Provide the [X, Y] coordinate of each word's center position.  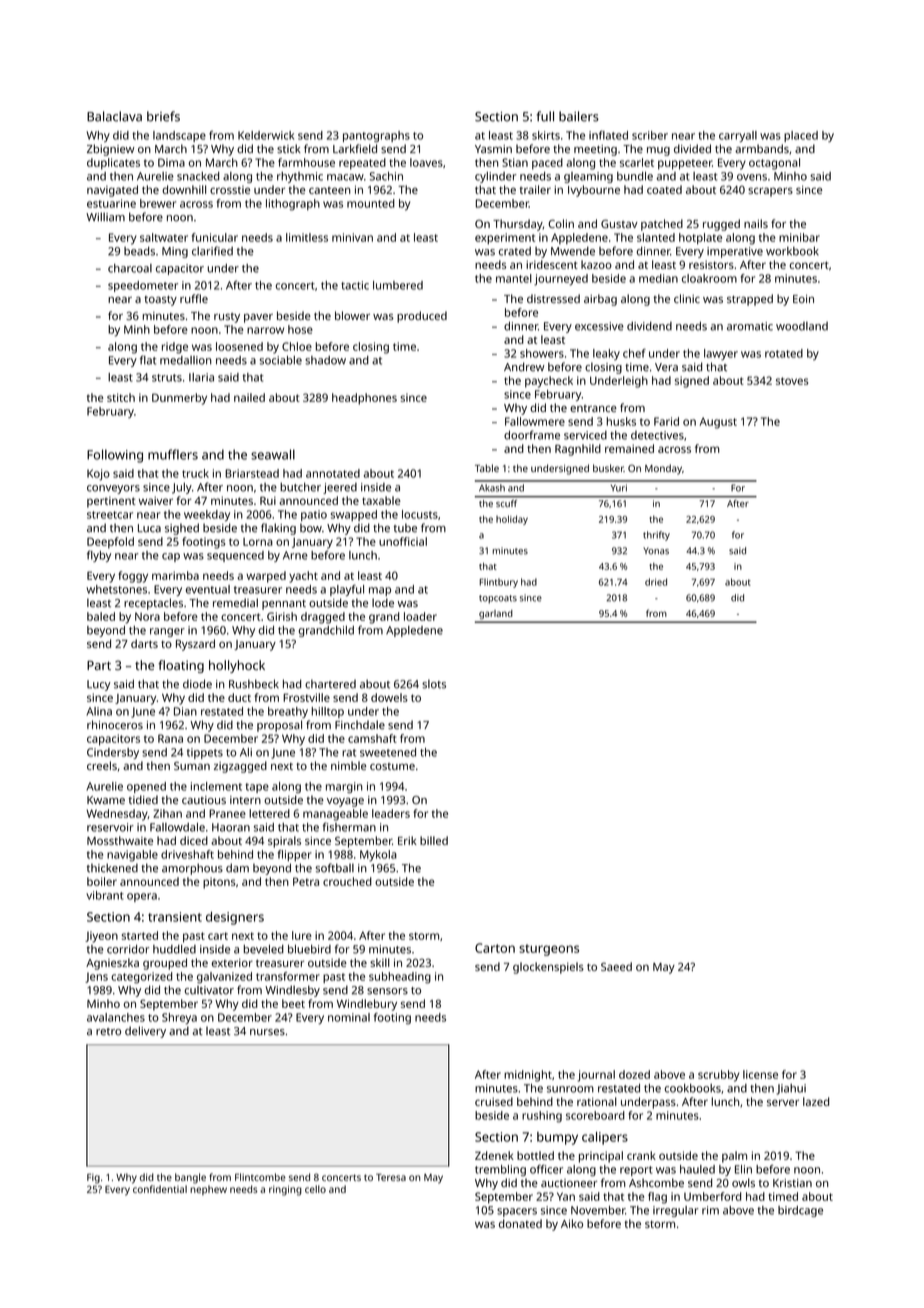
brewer [158, 203]
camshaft [372, 738]
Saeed [616, 966]
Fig [93, 1179]
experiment [505, 239]
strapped [750, 300]
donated [520, 1223]
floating [181, 666]
